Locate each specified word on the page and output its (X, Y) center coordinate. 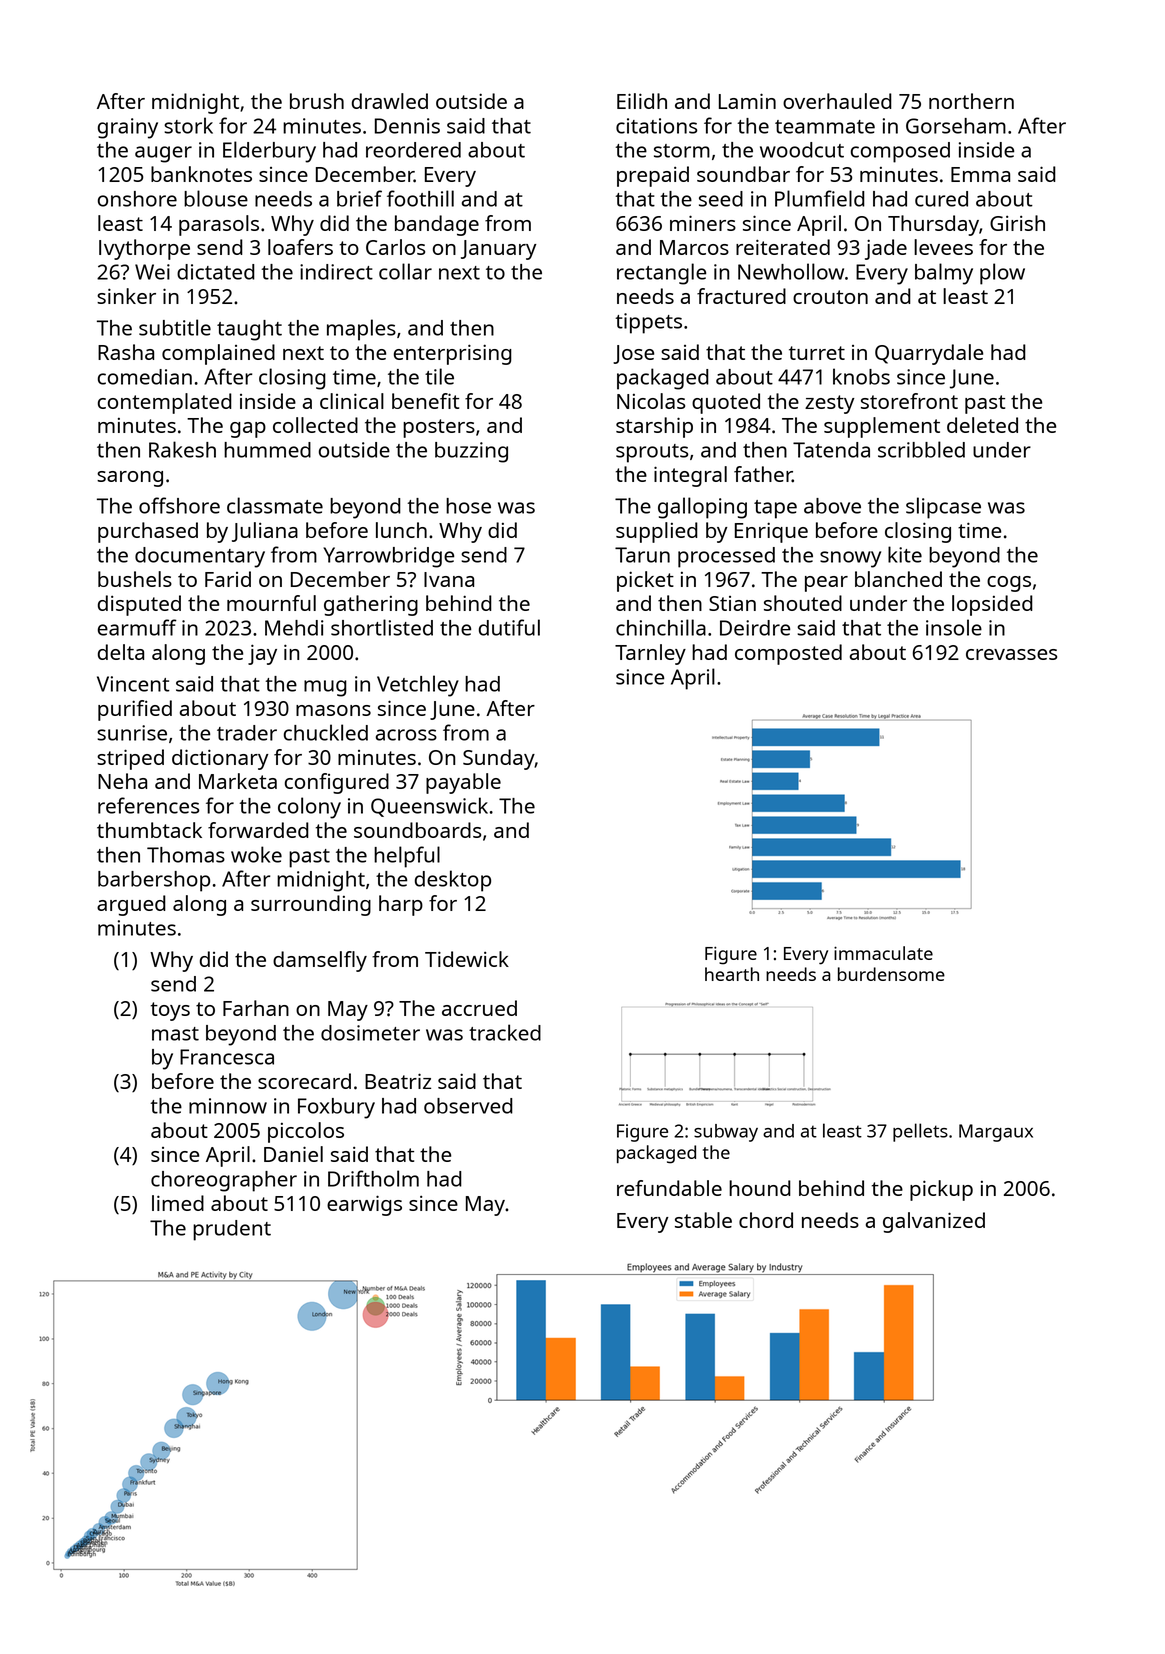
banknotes (201, 174)
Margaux (996, 1133)
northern (971, 101)
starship (654, 427)
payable (463, 783)
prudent (232, 1230)
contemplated (165, 403)
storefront (909, 401)
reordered (413, 150)
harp (401, 905)
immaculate (883, 953)
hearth (732, 974)
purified (135, 710)
